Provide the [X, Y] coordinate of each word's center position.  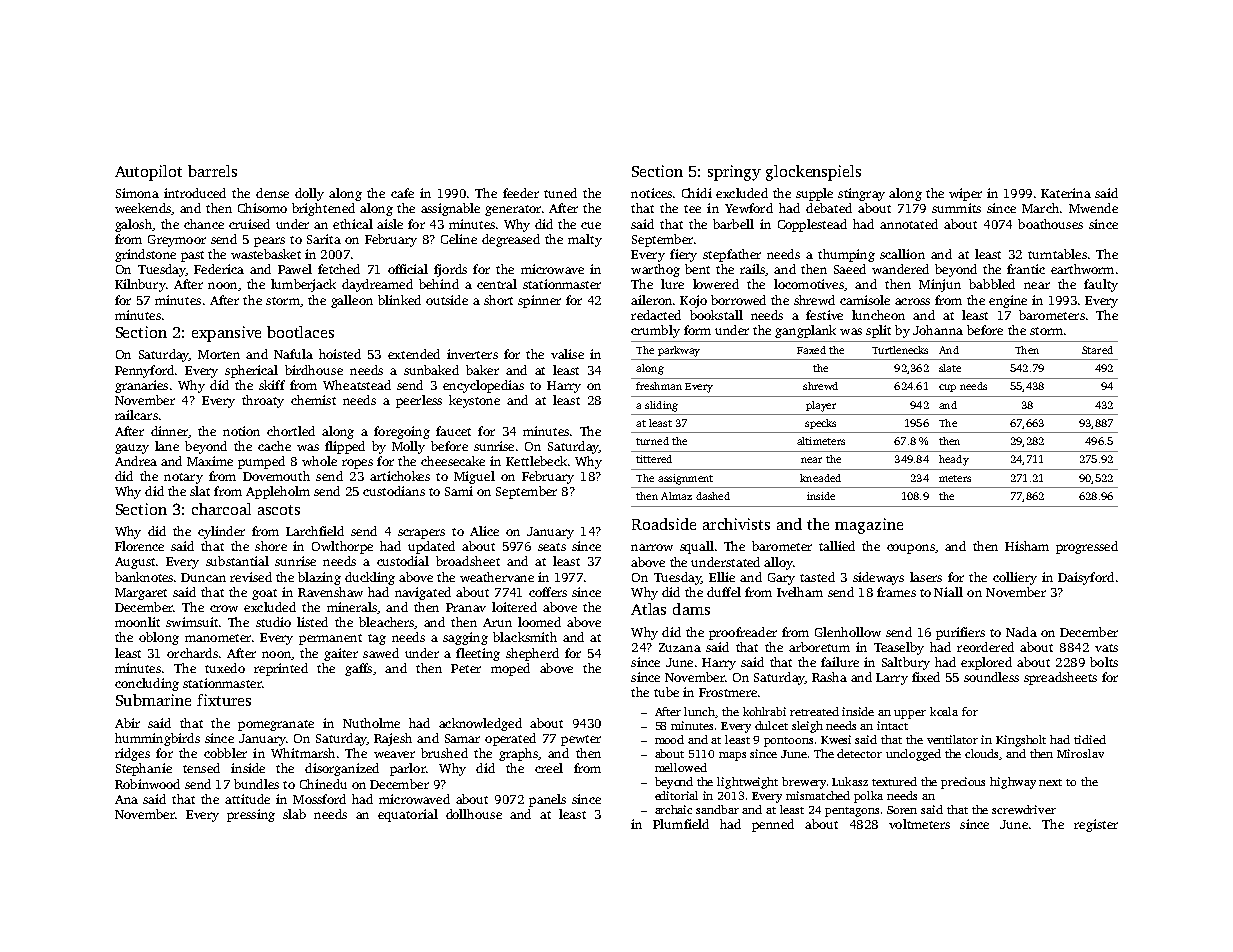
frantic [1026, 269]
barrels [212, 171]
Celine [459, 239]
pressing [251, 815]
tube [666, 692]
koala [944, 711]
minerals [352, 607]
